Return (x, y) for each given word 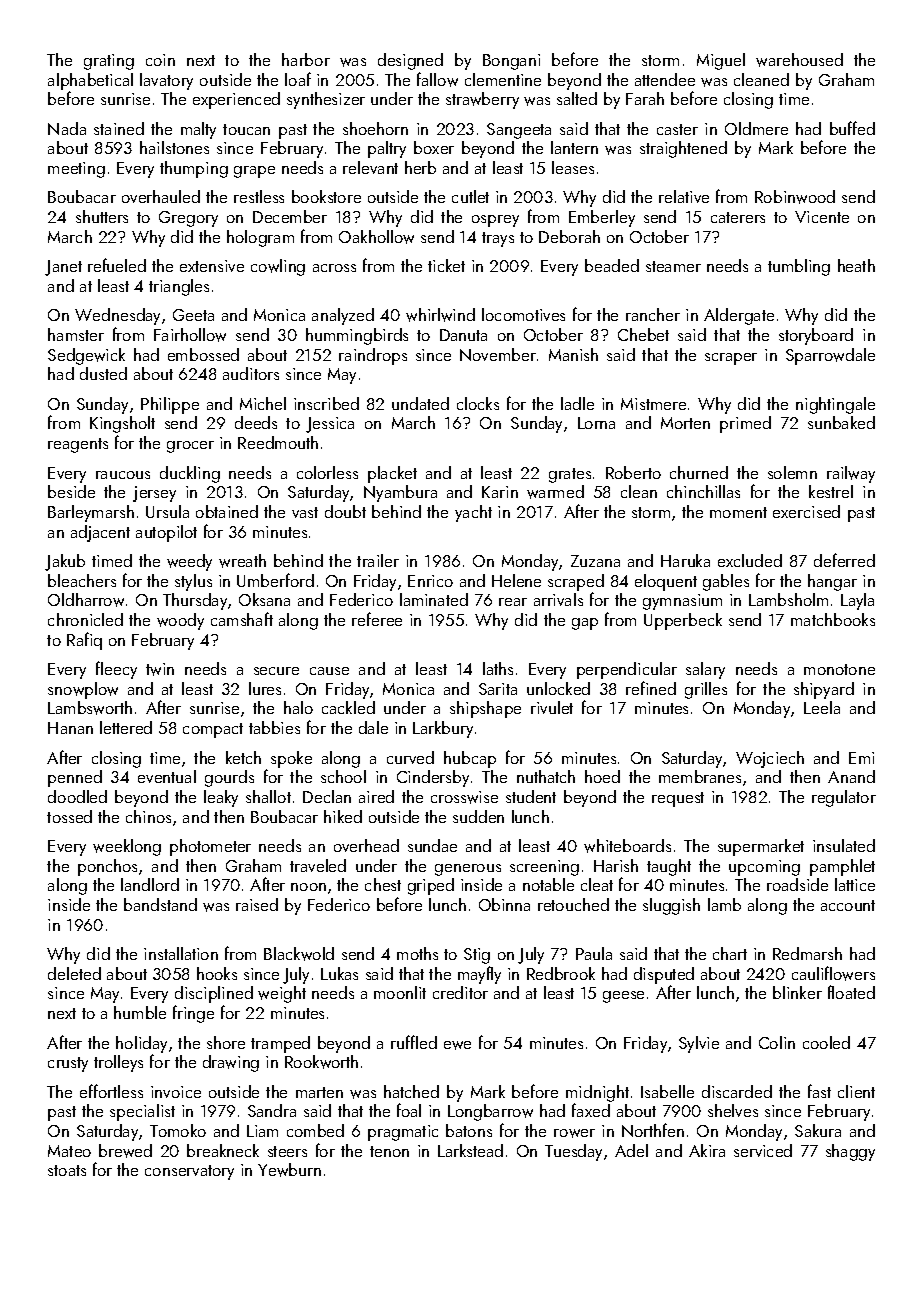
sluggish (671, 906)
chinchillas (703, 491)
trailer (378, 560)
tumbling (799, 267)
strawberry (482, 100)
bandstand (160, 904)
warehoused (799, 60)
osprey (495, 221)
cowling (278, 267)
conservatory (189, 1172)
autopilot (166, 533)
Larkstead (470, 1150)
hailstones (174, 147)
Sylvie (699, 1044)
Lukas (339, 973)
